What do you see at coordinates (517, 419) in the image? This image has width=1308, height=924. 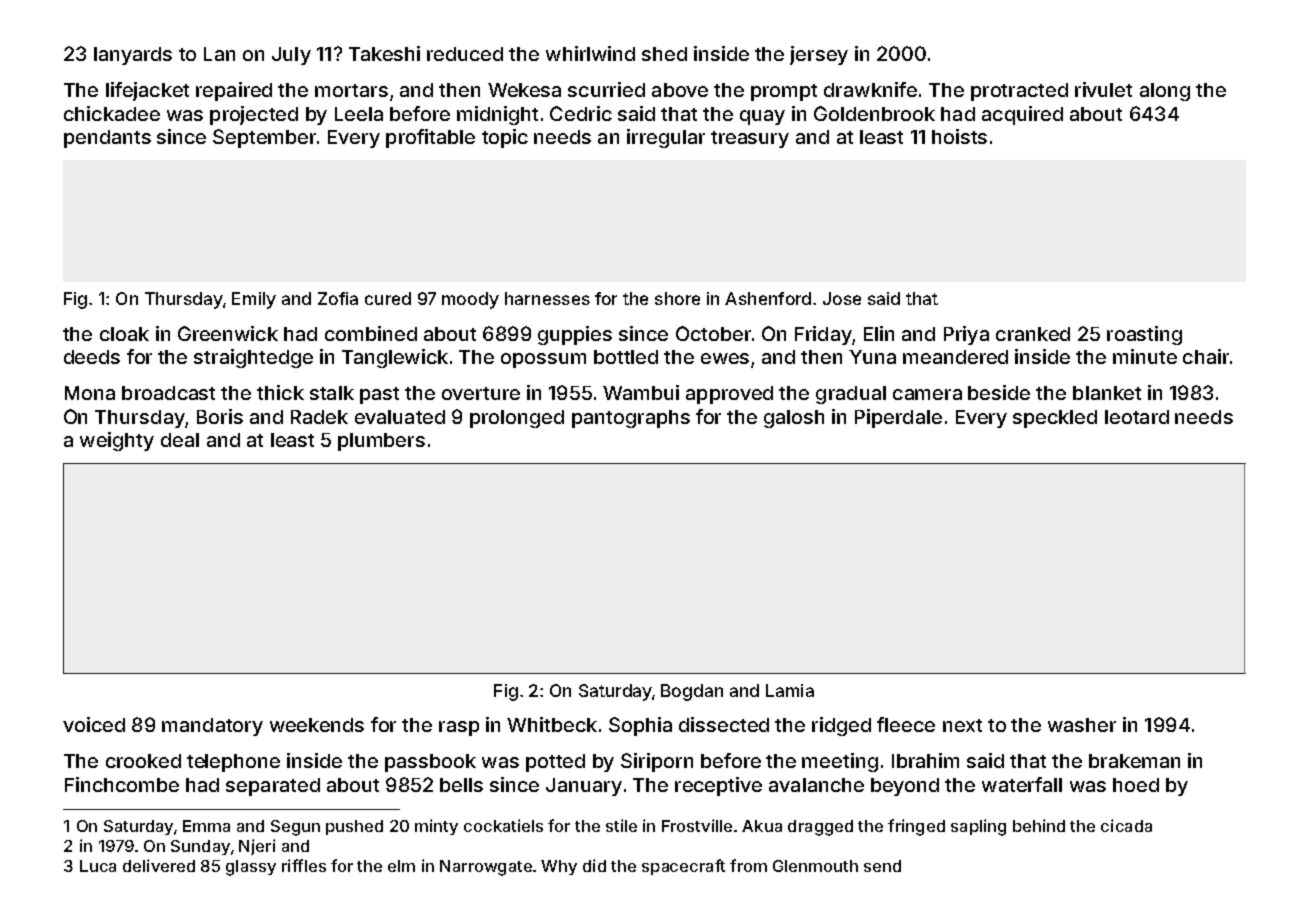 I see `prolonged` at bounding box center [517, 419].
